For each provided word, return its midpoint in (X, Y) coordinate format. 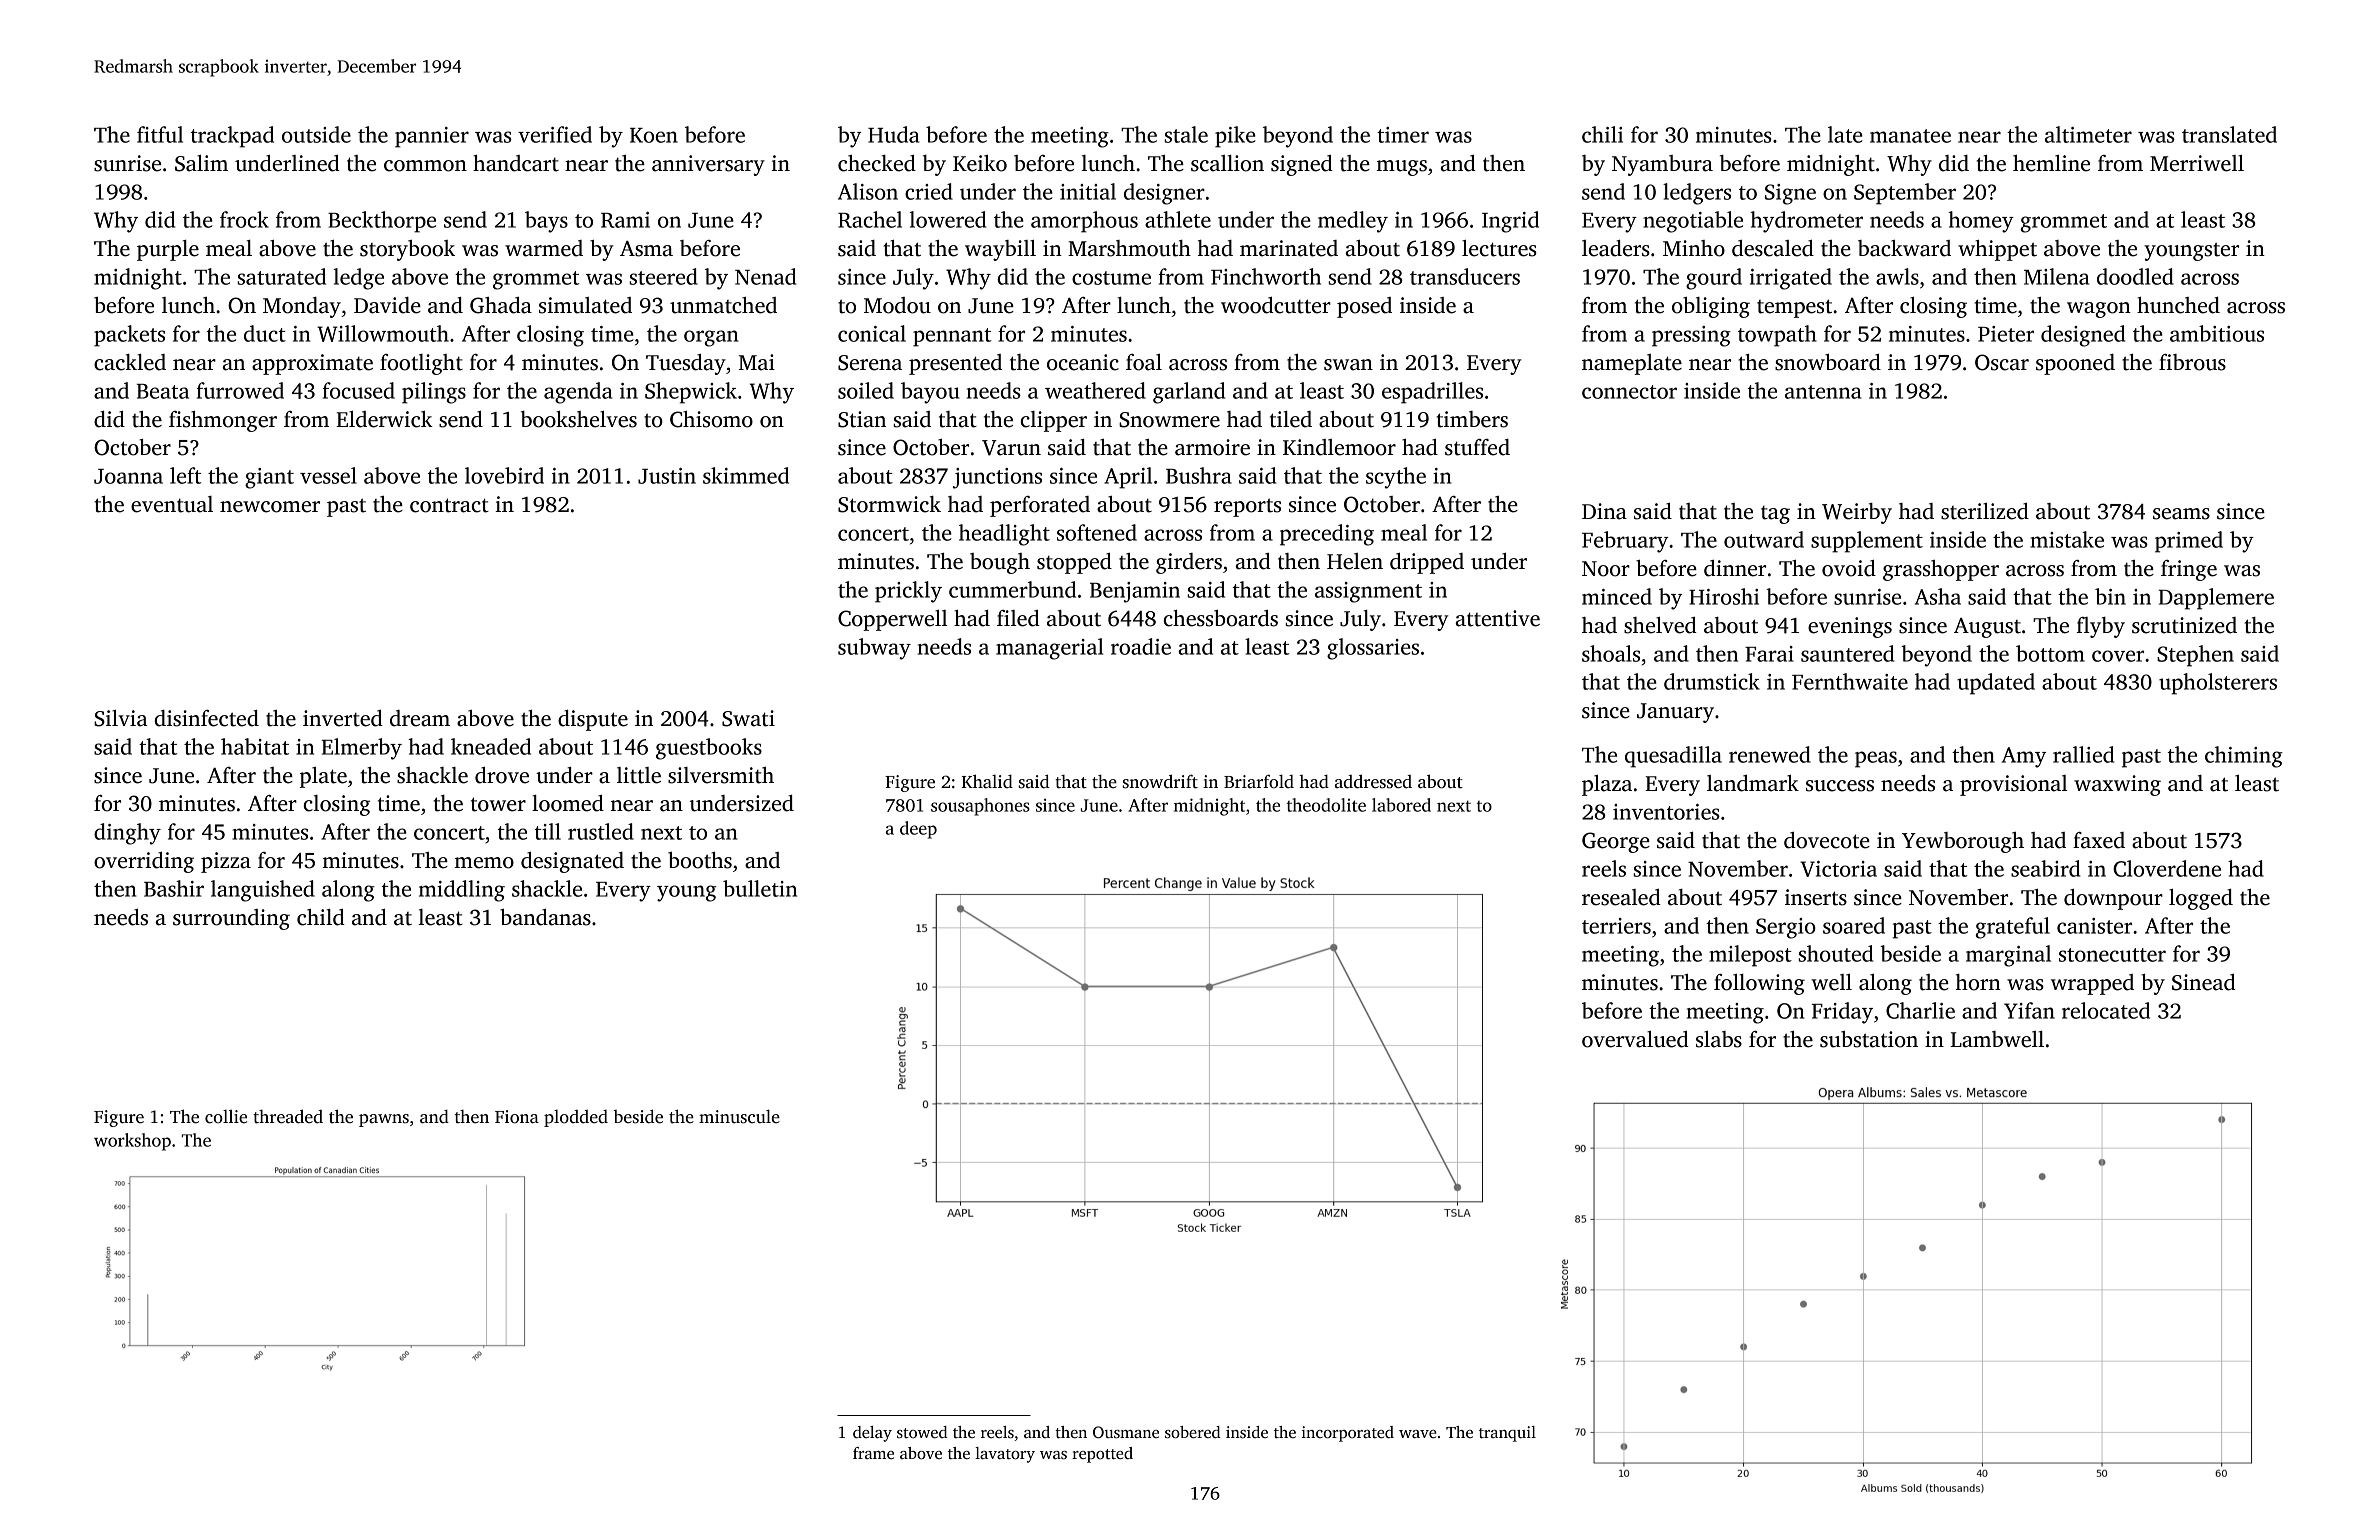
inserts (1816, 897)
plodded (576, 1118)
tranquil (1507, 1434)
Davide (387, 305)
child (321, 917)
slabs (1719, 1039)
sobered (1193, 1432)
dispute (593, 720)
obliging (1711, 307)
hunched (2178, 305)
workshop (132, 1142)
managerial (1049, 649)
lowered (948, 219)
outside (316, 134)
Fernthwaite (1850, 681)
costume (1111, 278)
